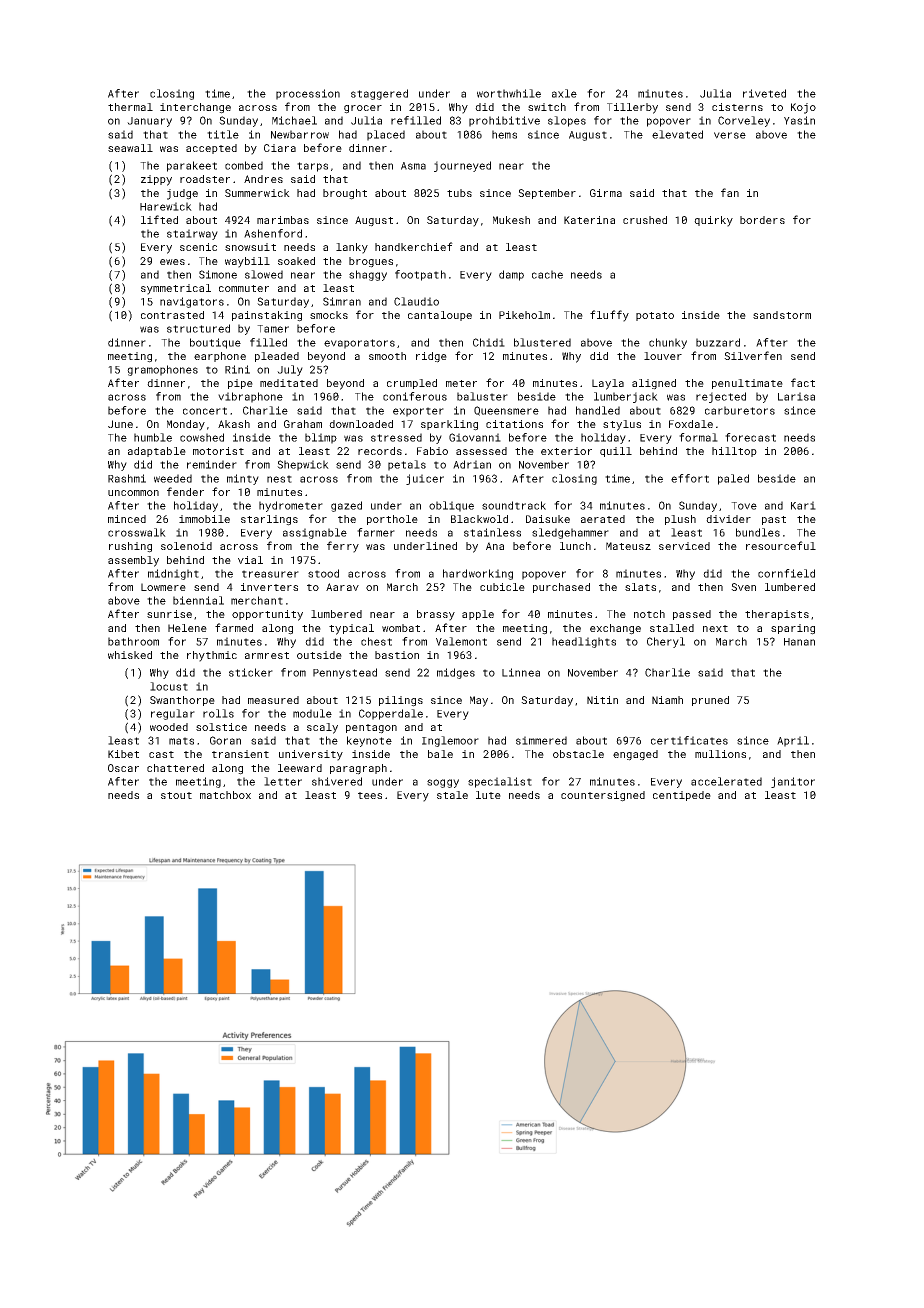 This image has height=1308, width=924. I want to click on paled, so click(733, 479).
